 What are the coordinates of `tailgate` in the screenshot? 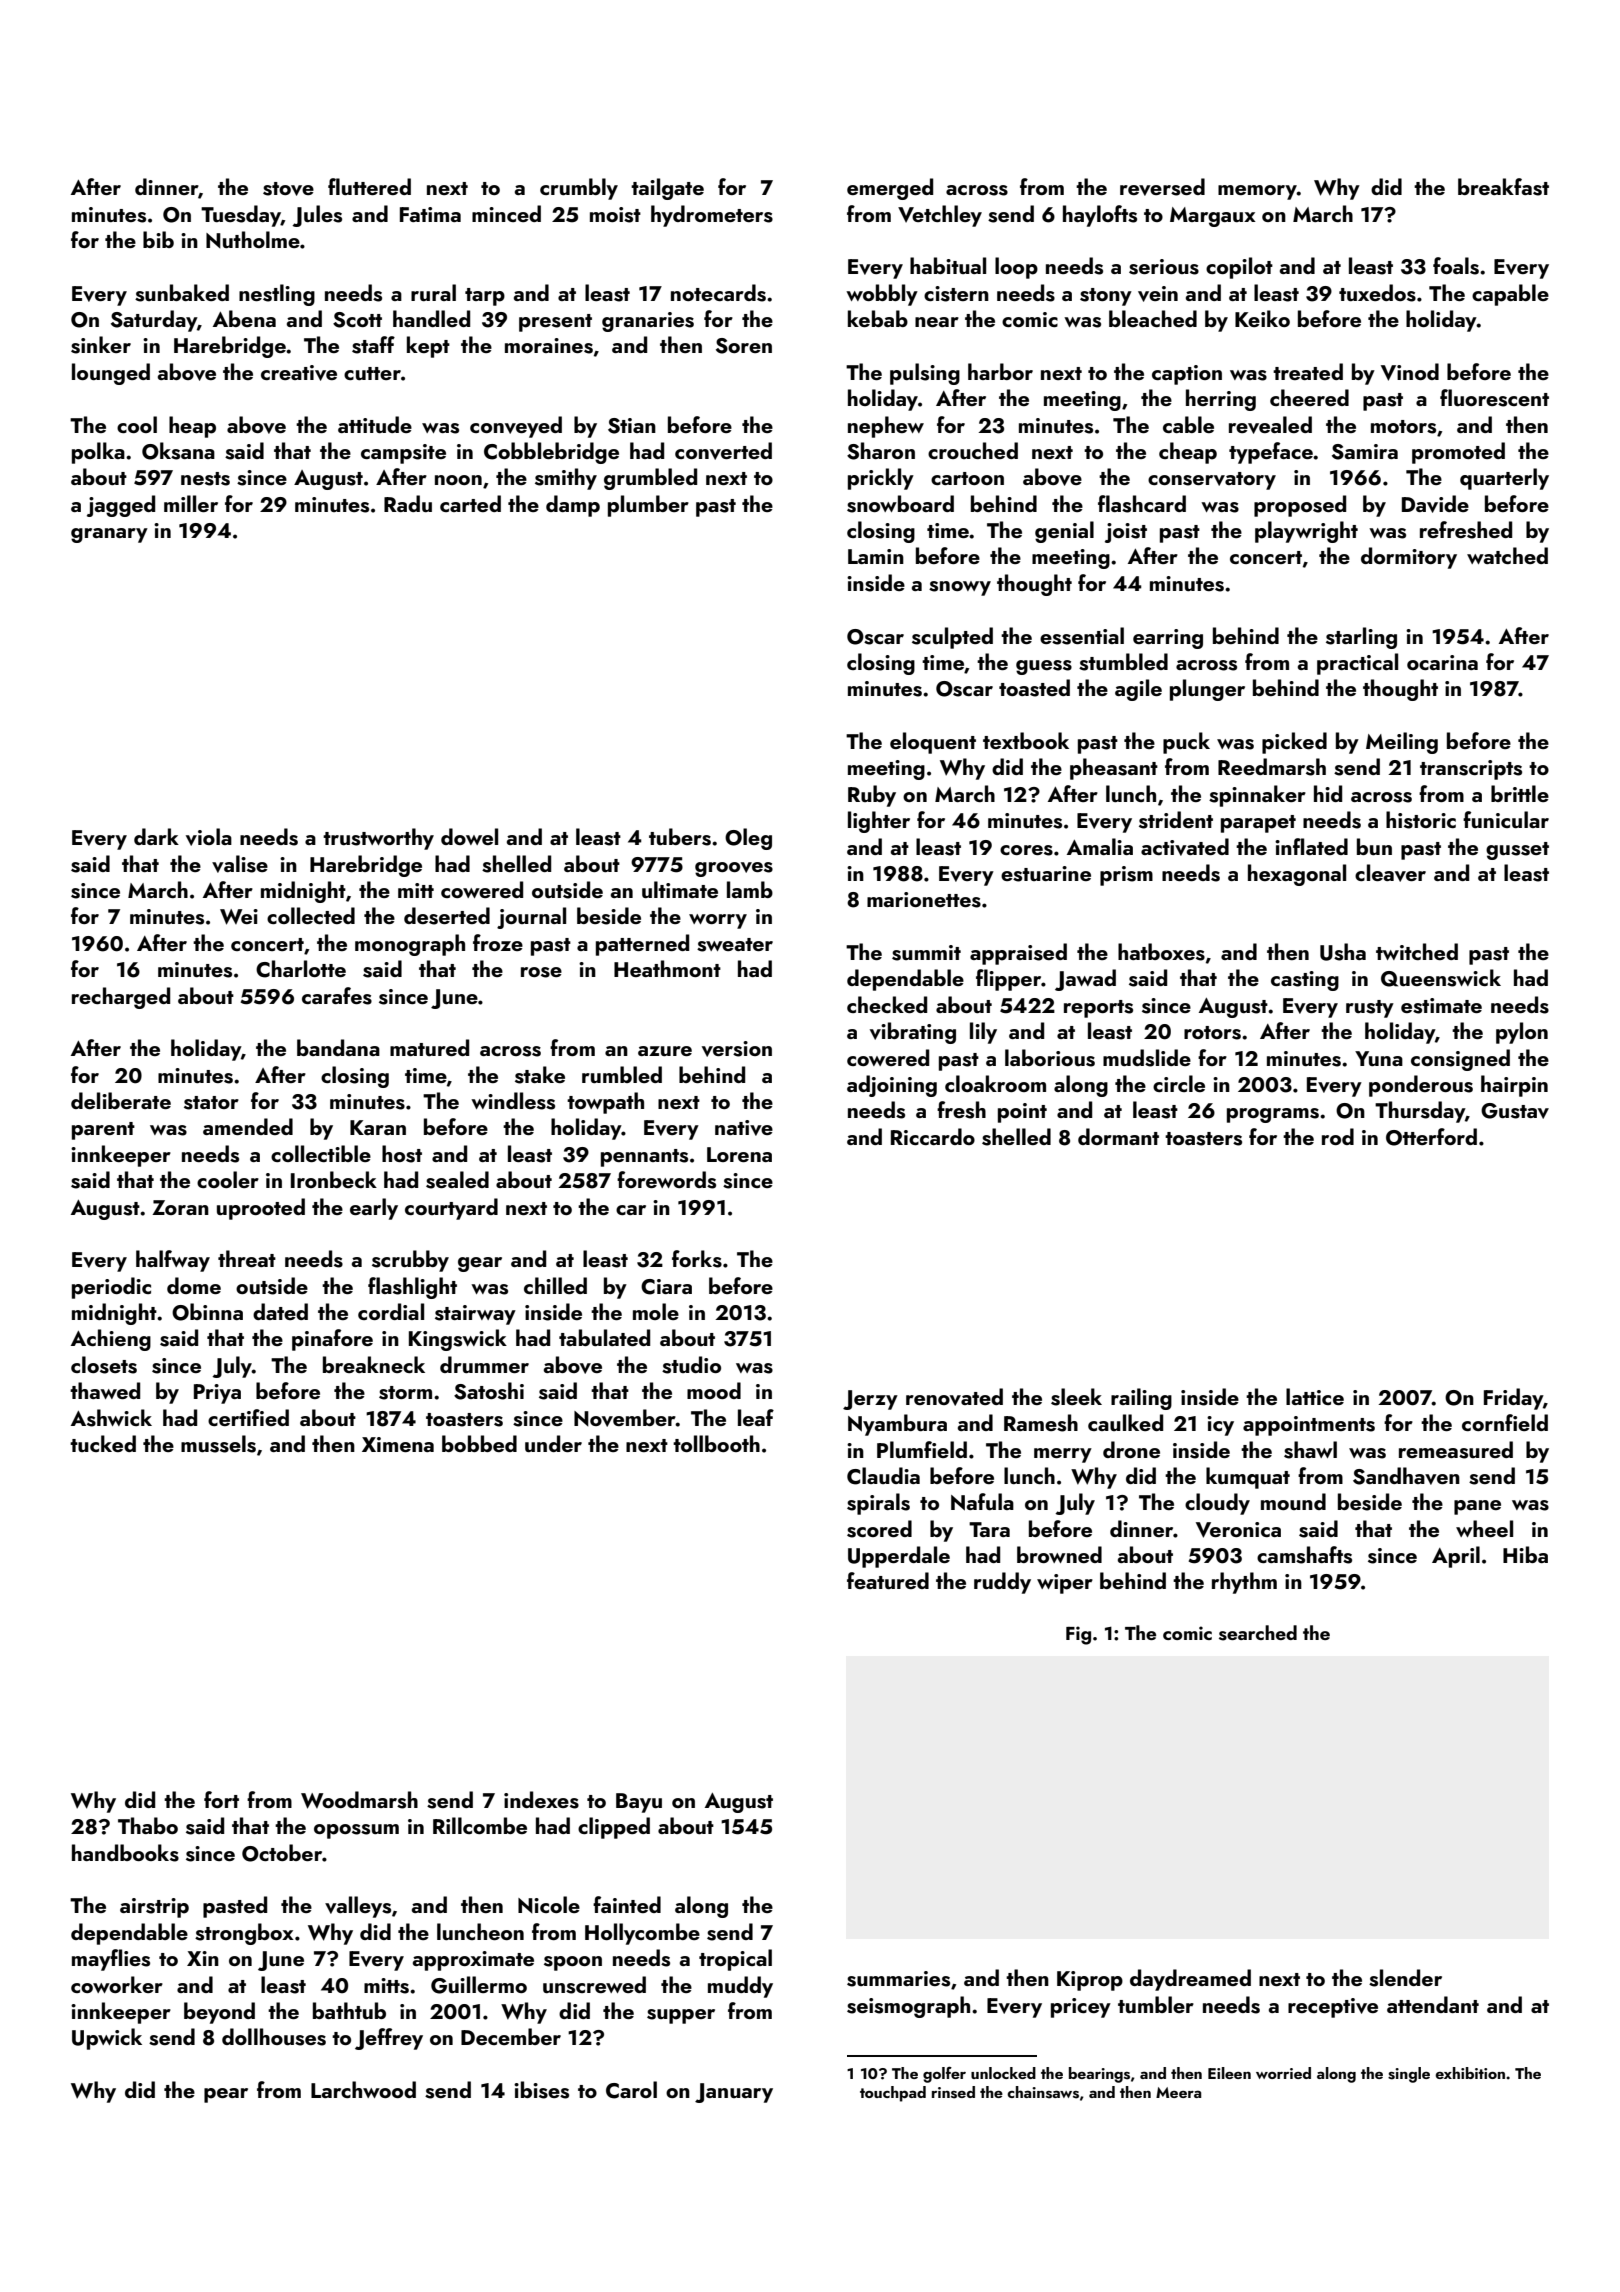 It's located at (667, 189).
